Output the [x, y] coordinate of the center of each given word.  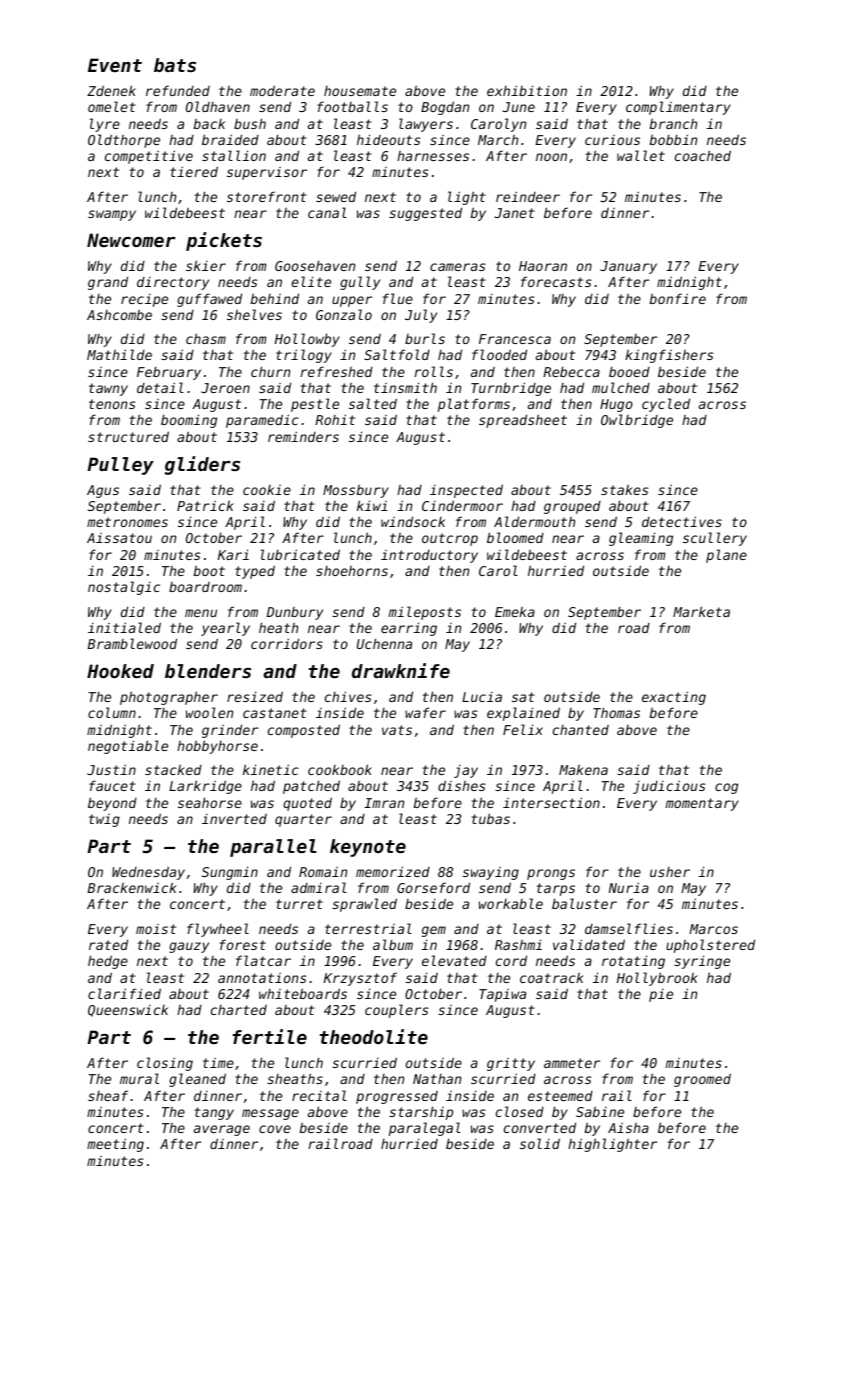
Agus [103, 491]
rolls [434, 371]
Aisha [628, 1128]
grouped [572, 507]
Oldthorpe [124, 141]
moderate [282, 90]
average [222, 1130]
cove [275, 1129]
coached [703, 155]
